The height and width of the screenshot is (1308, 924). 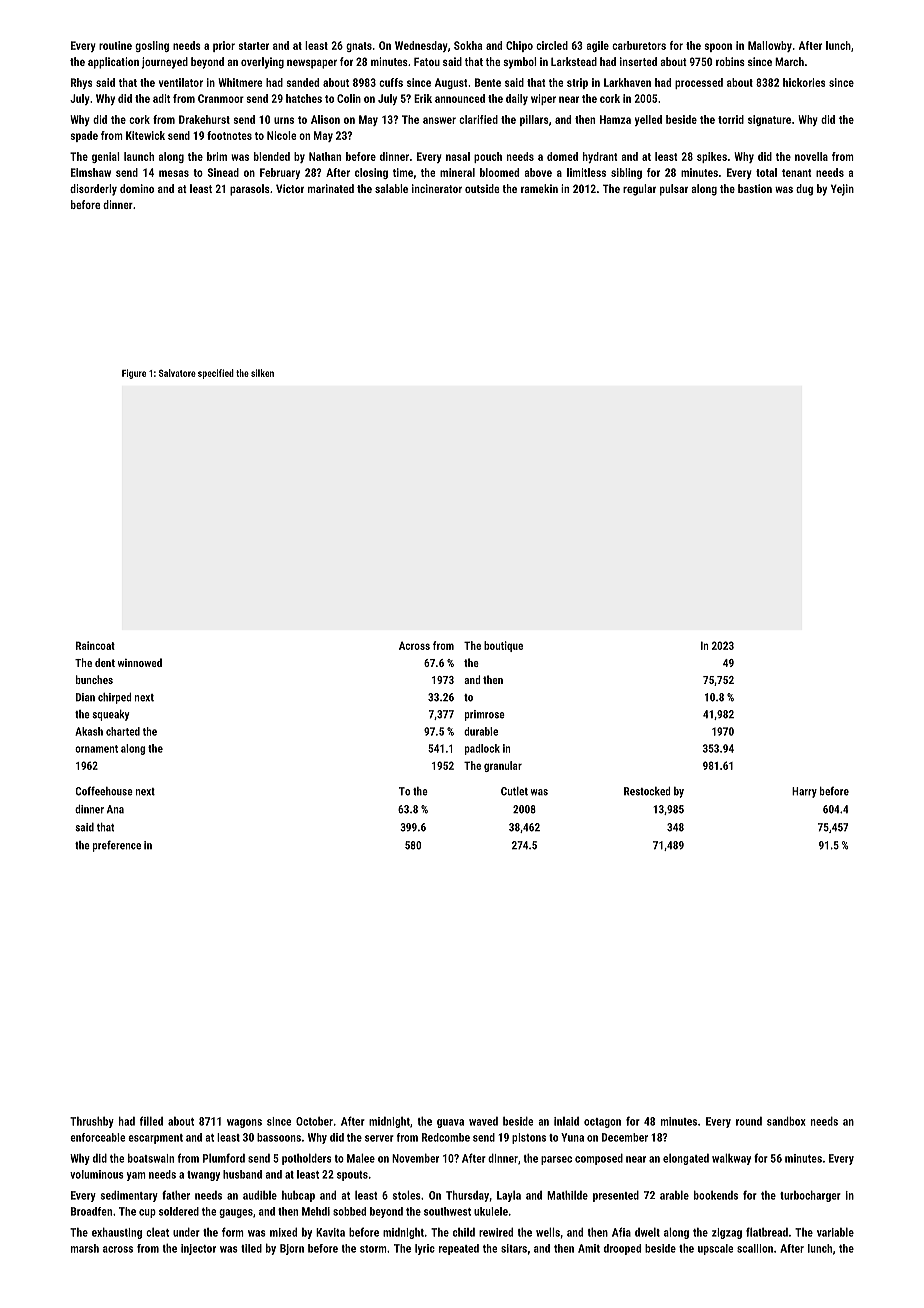 What do you see at coordinates (804, 792) in the screenshot?
I see `Harry` at bounding box center [804, 792].
